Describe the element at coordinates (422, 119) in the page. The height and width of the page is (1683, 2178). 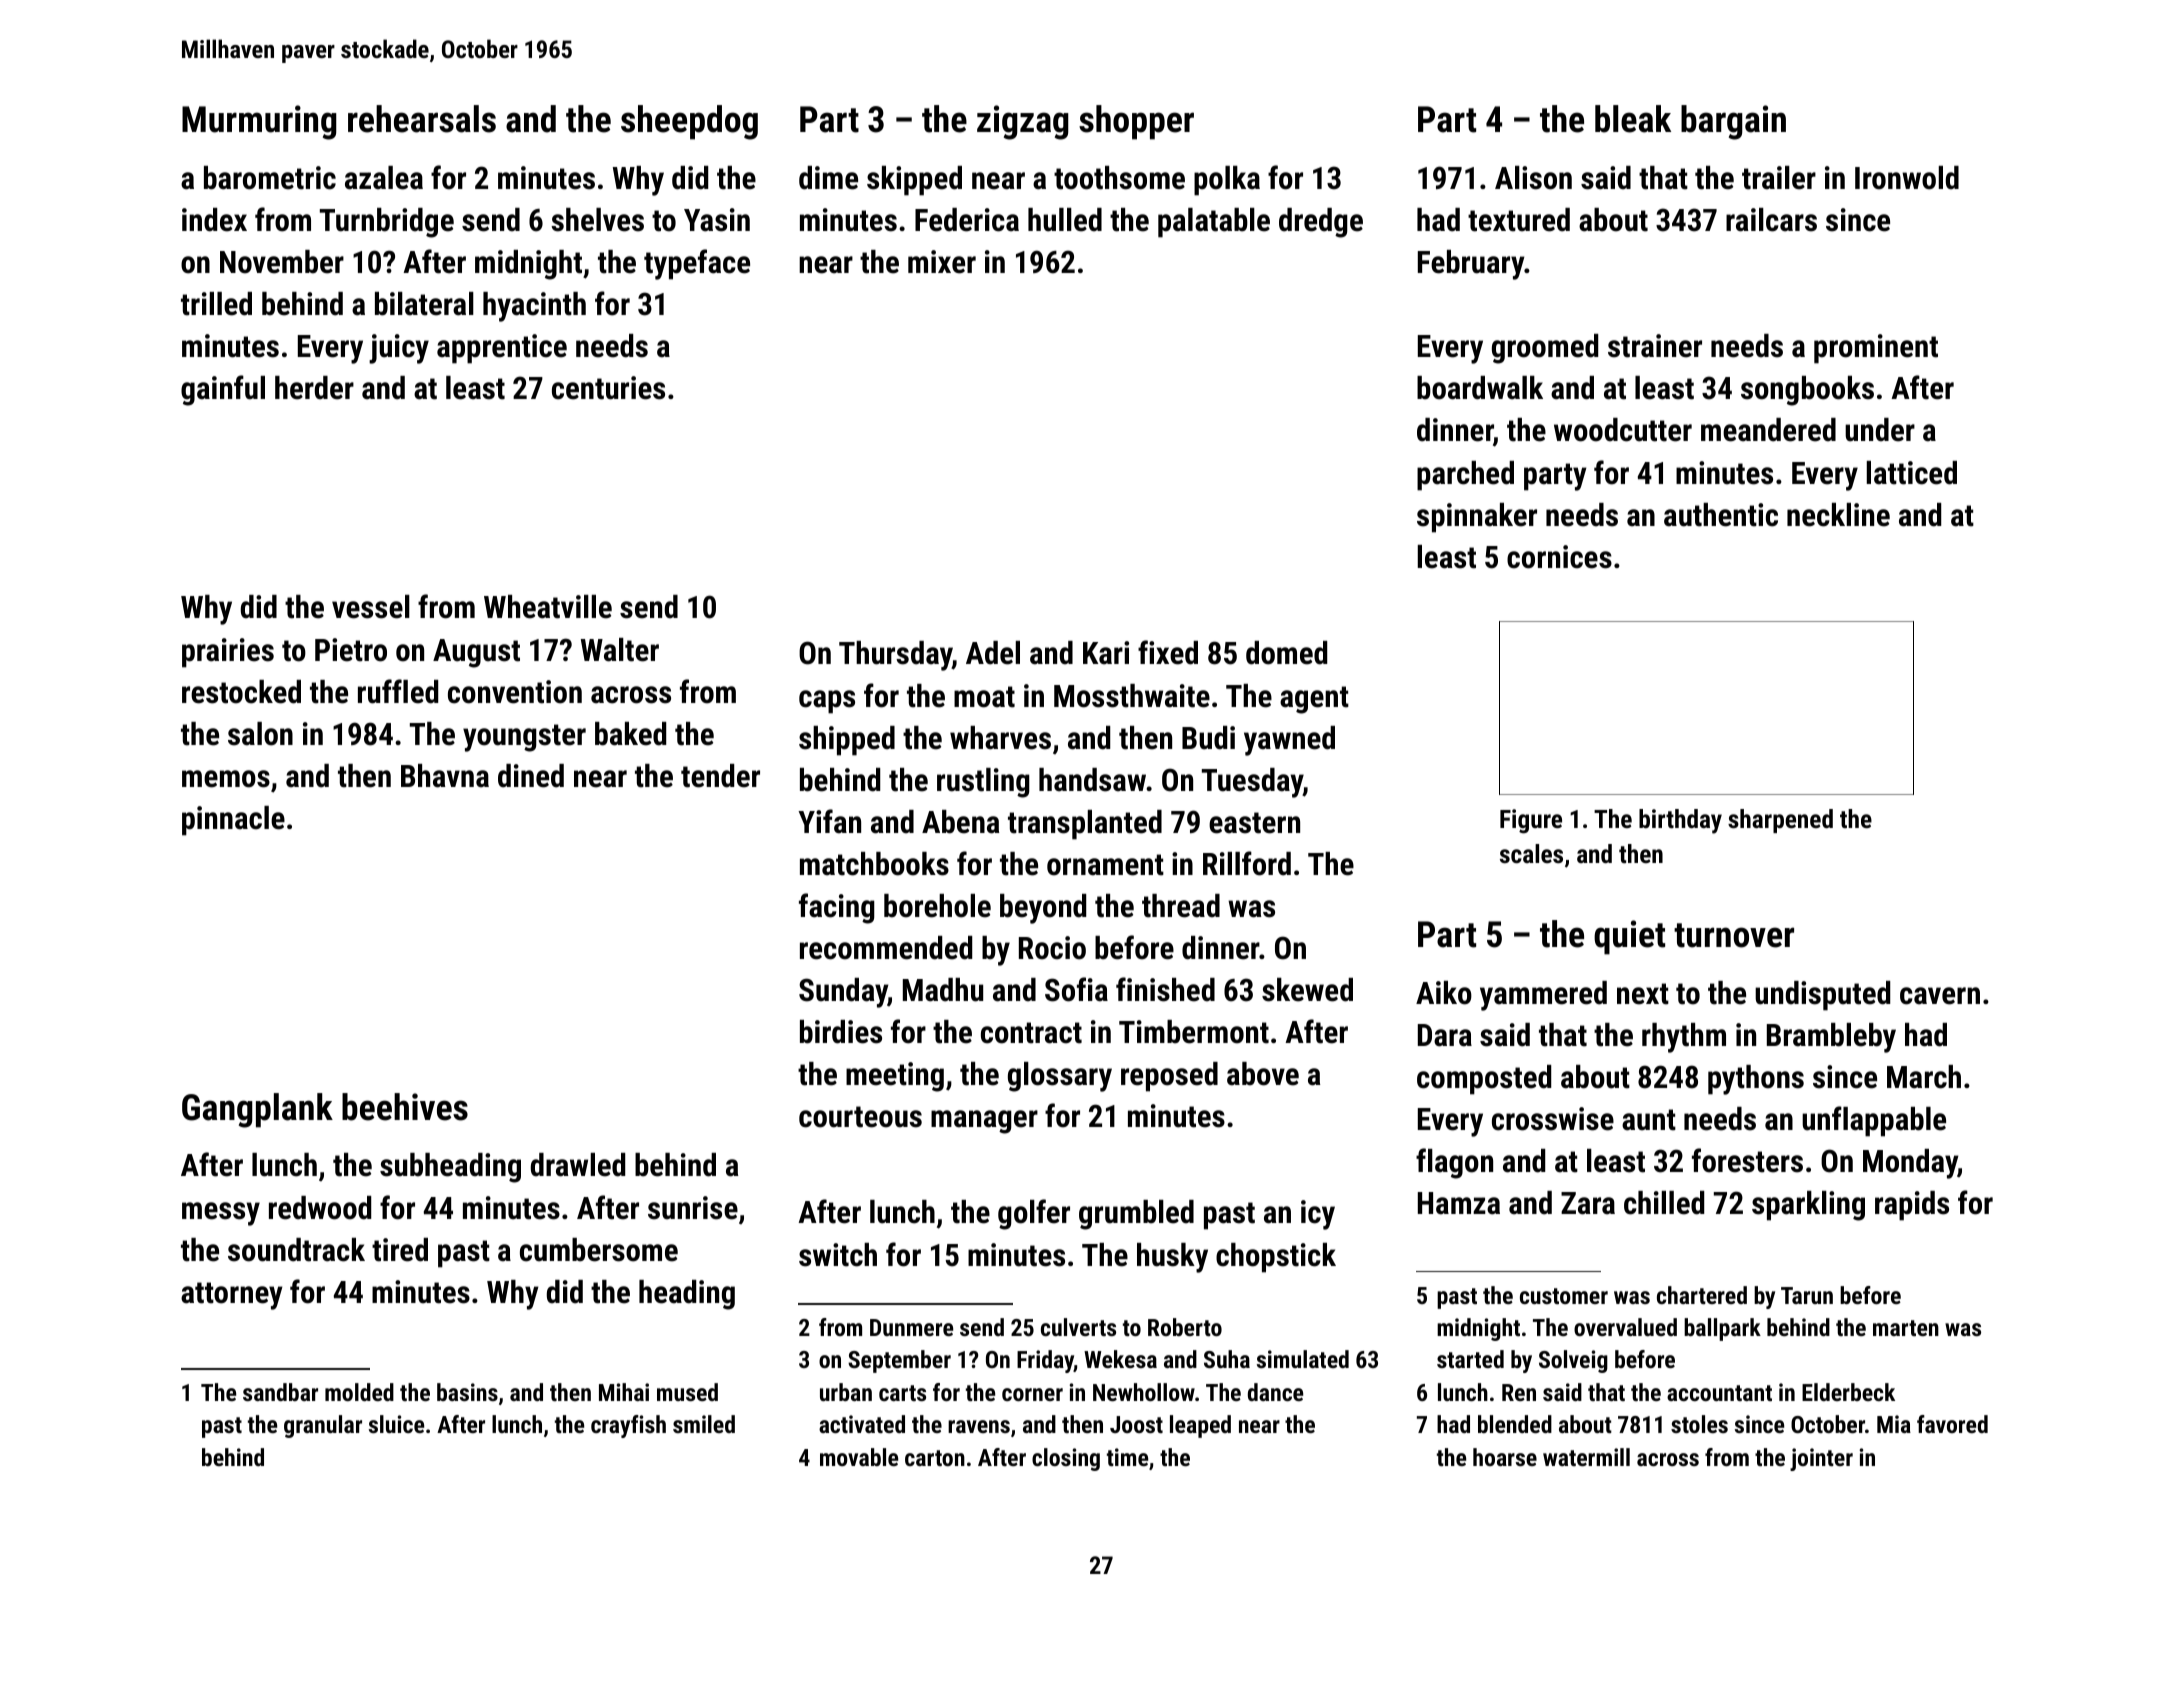
I see `rehearsals` at that location.
